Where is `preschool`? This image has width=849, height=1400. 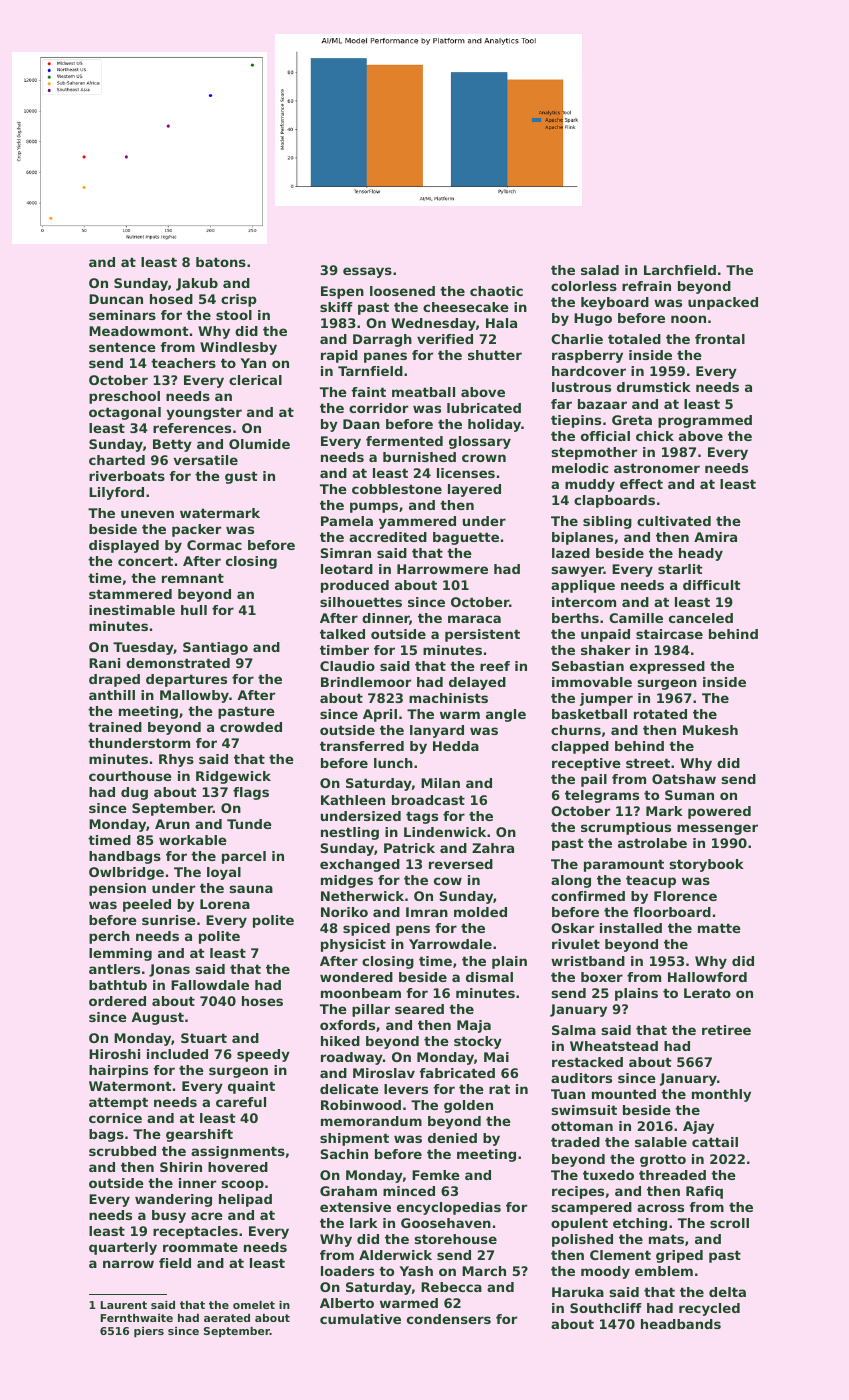 preschool is located at coordinates (124, 397).
